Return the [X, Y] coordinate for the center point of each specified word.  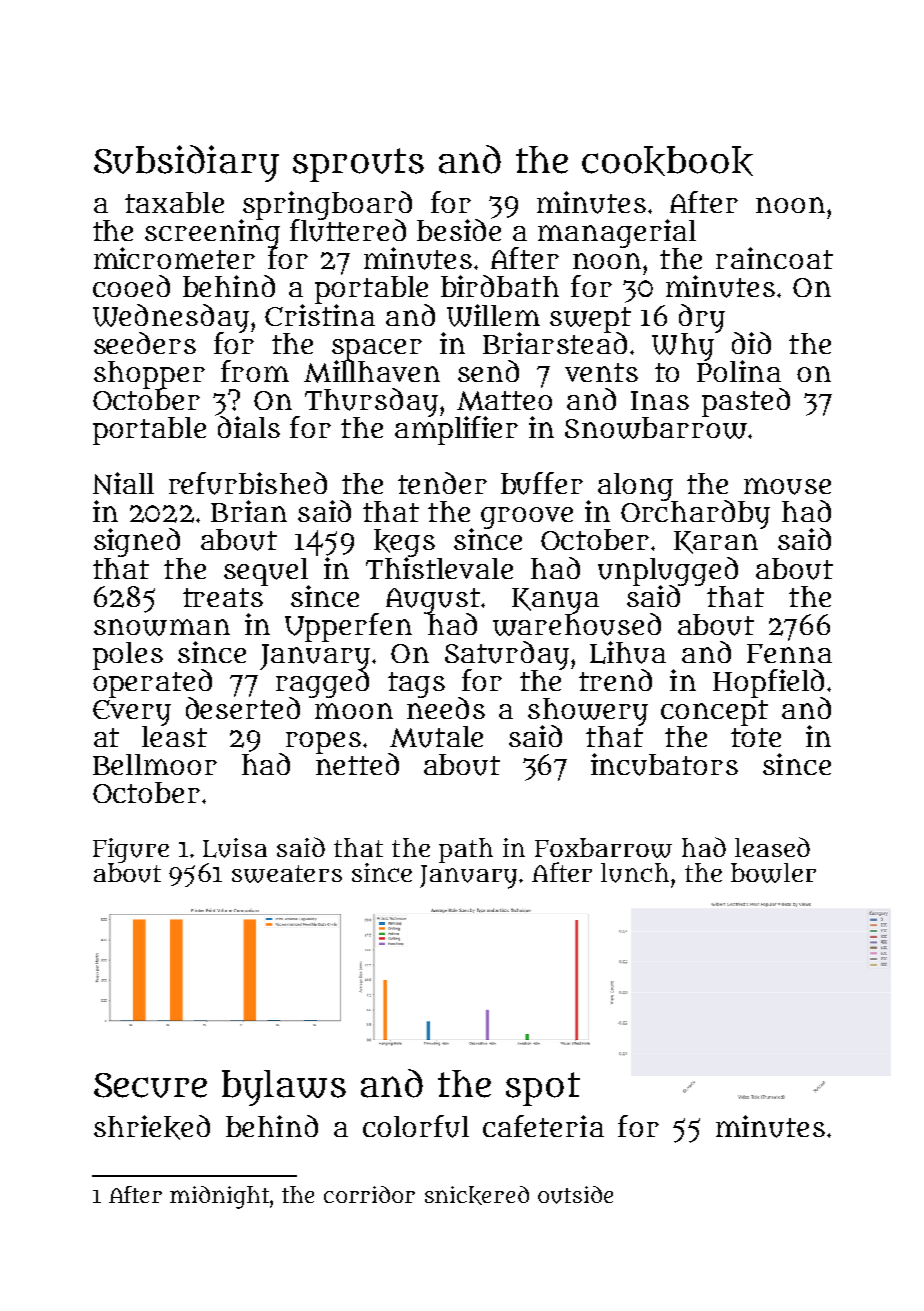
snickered [477, 1195]
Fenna [789, 653]
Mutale [436, 737]
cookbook [667, 161]
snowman [162, 627]
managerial [617, 233]
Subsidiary [186, 163]
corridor [369, 1194]
